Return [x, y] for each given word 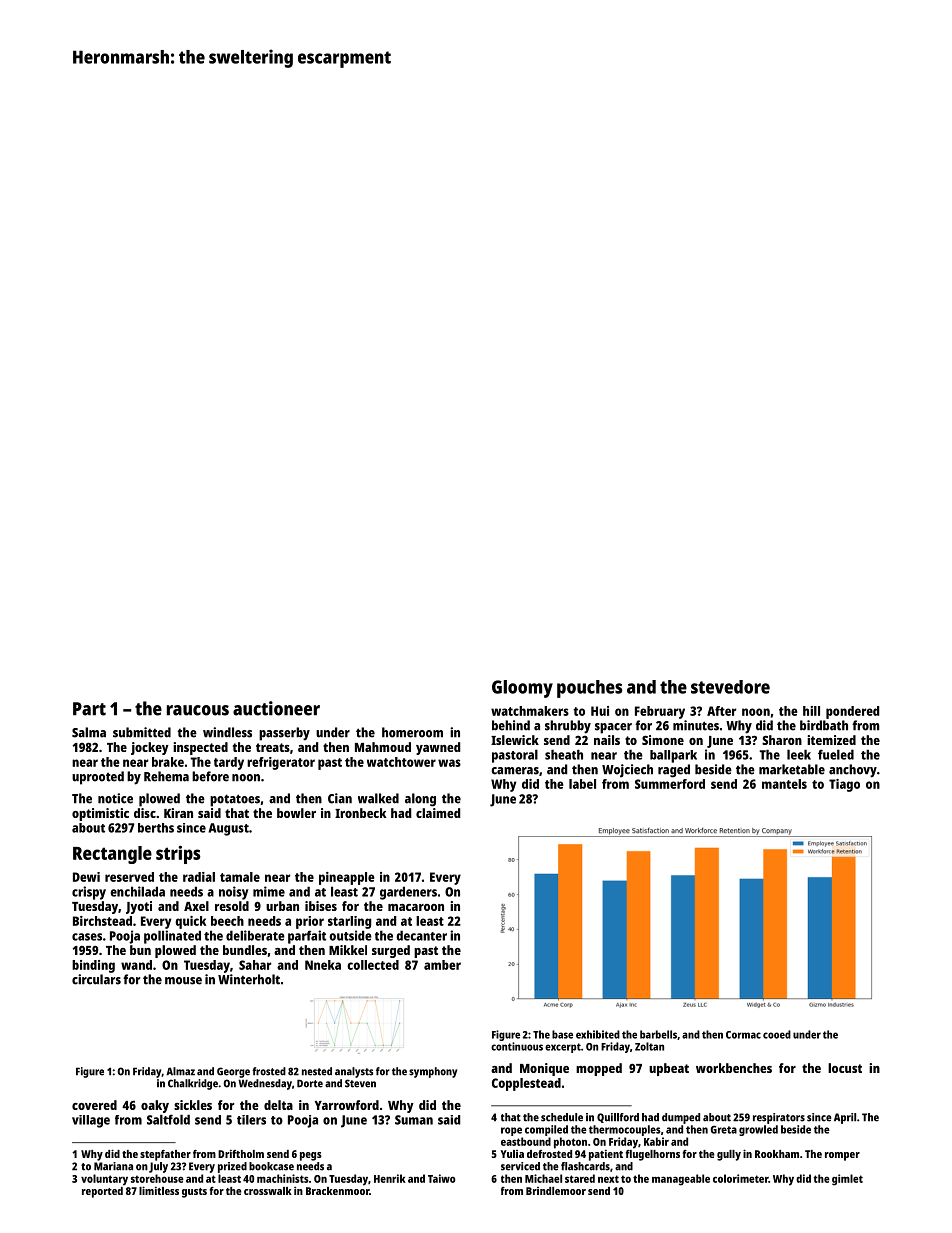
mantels [784, 784]
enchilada [138, 891]
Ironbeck [360, 813]
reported [102, 1192]
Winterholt [249, 979]
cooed [777, 1034]
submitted [142, 732]
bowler [296, 813]
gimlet [847, 1180]
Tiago [844, 785]
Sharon [782, 740]
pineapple [347, 878]
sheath [564, 754]
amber [442, 965]
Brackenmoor [337, 1191]
